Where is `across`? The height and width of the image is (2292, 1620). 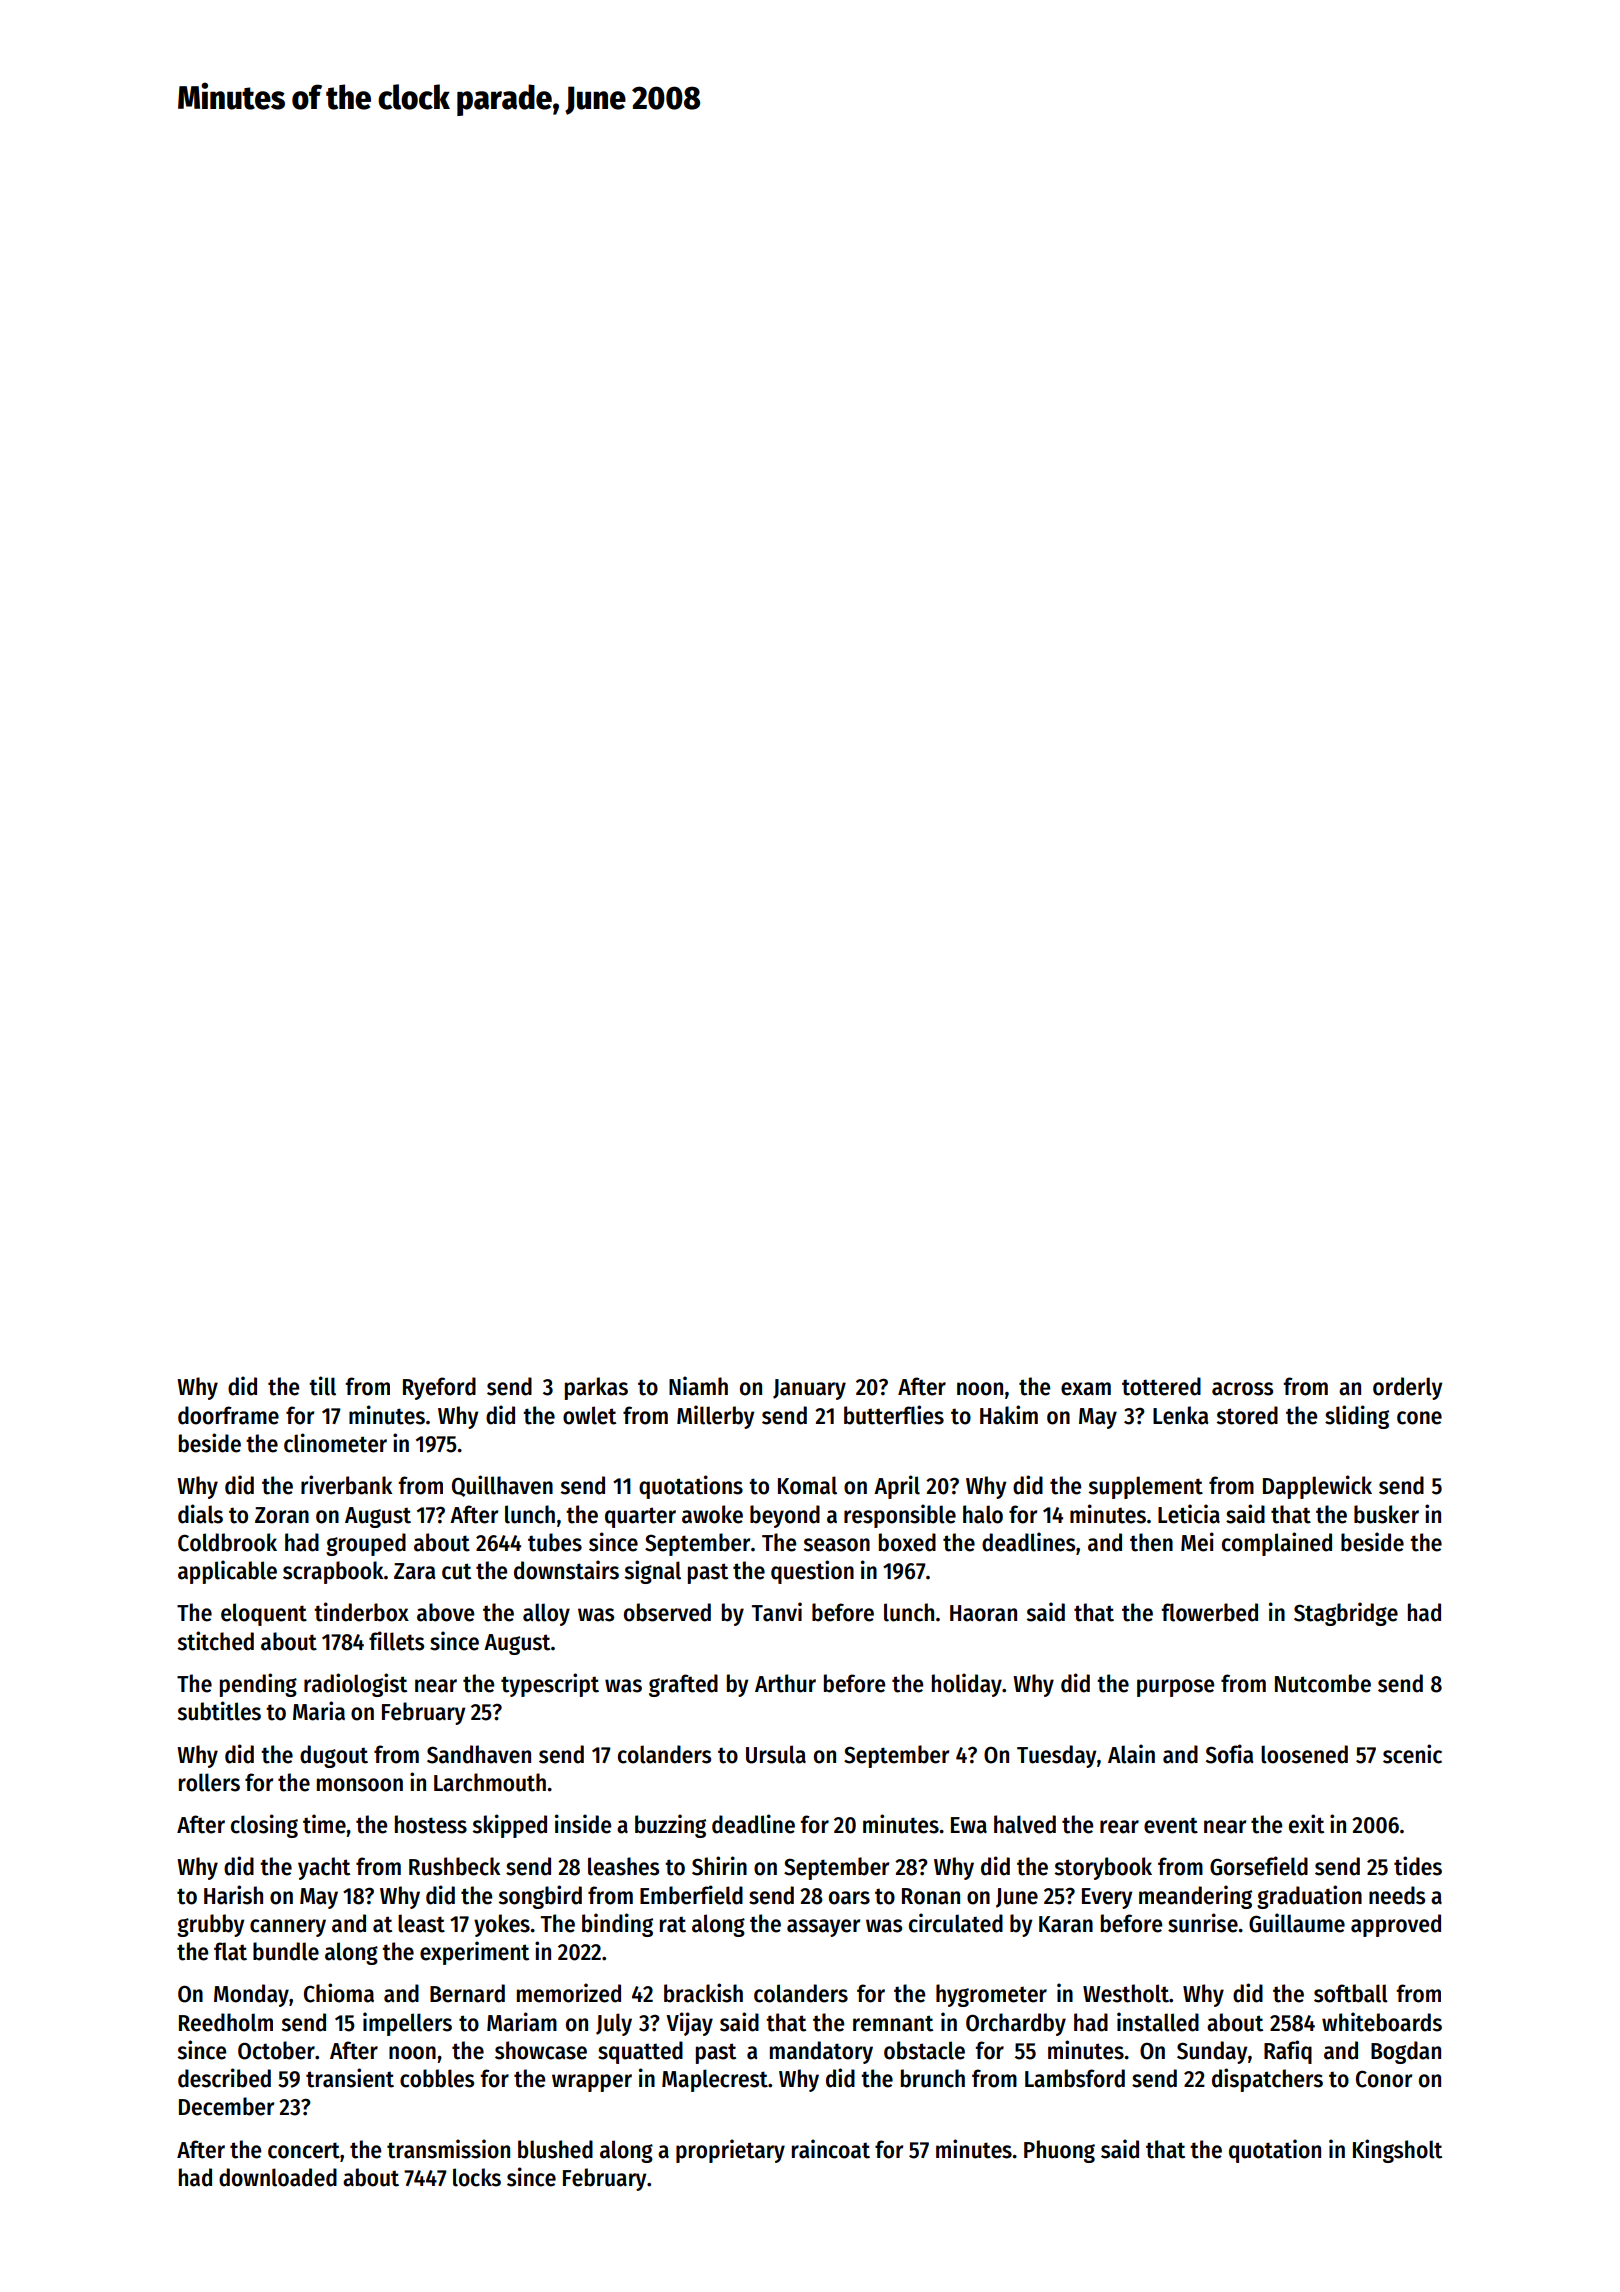
across is located at coordinates (1242, 1389).
